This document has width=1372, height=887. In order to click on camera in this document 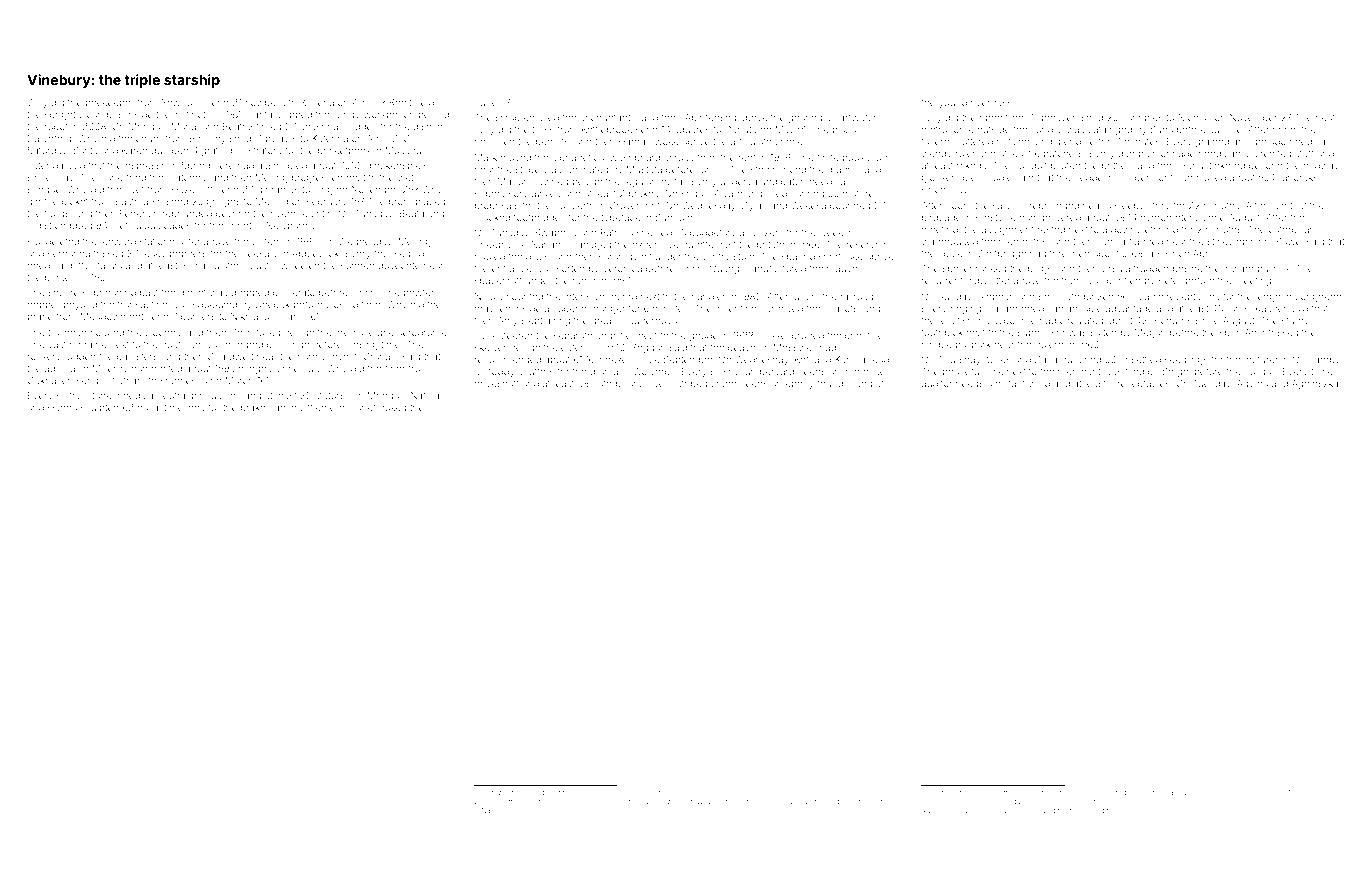, I will do `click(1219, 793)`.
